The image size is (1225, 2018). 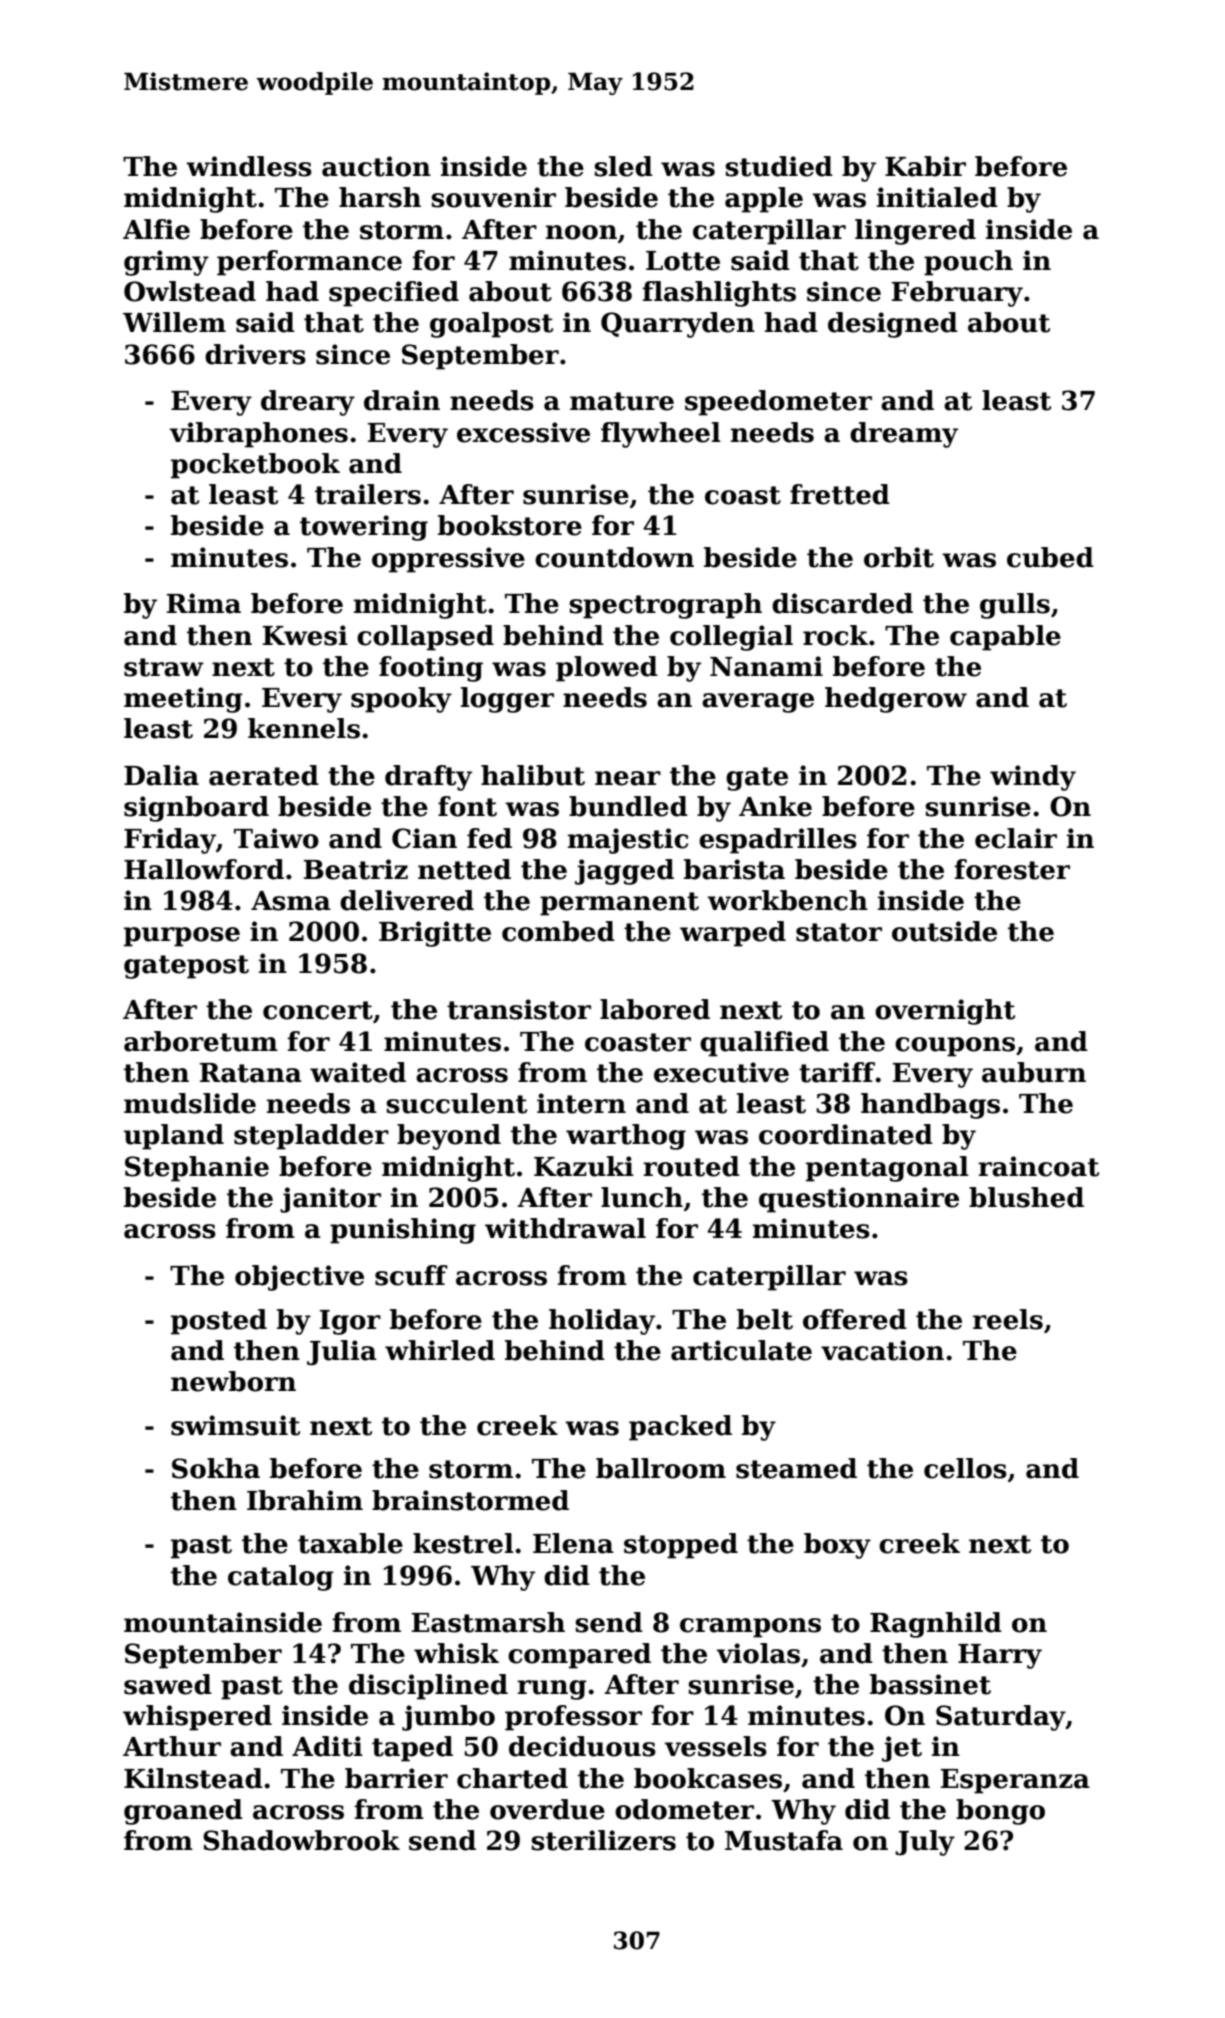 What do you see at coordinates (1026, 1197) in the image?
I see `blushed` at bounding box center [1026, 1197].
